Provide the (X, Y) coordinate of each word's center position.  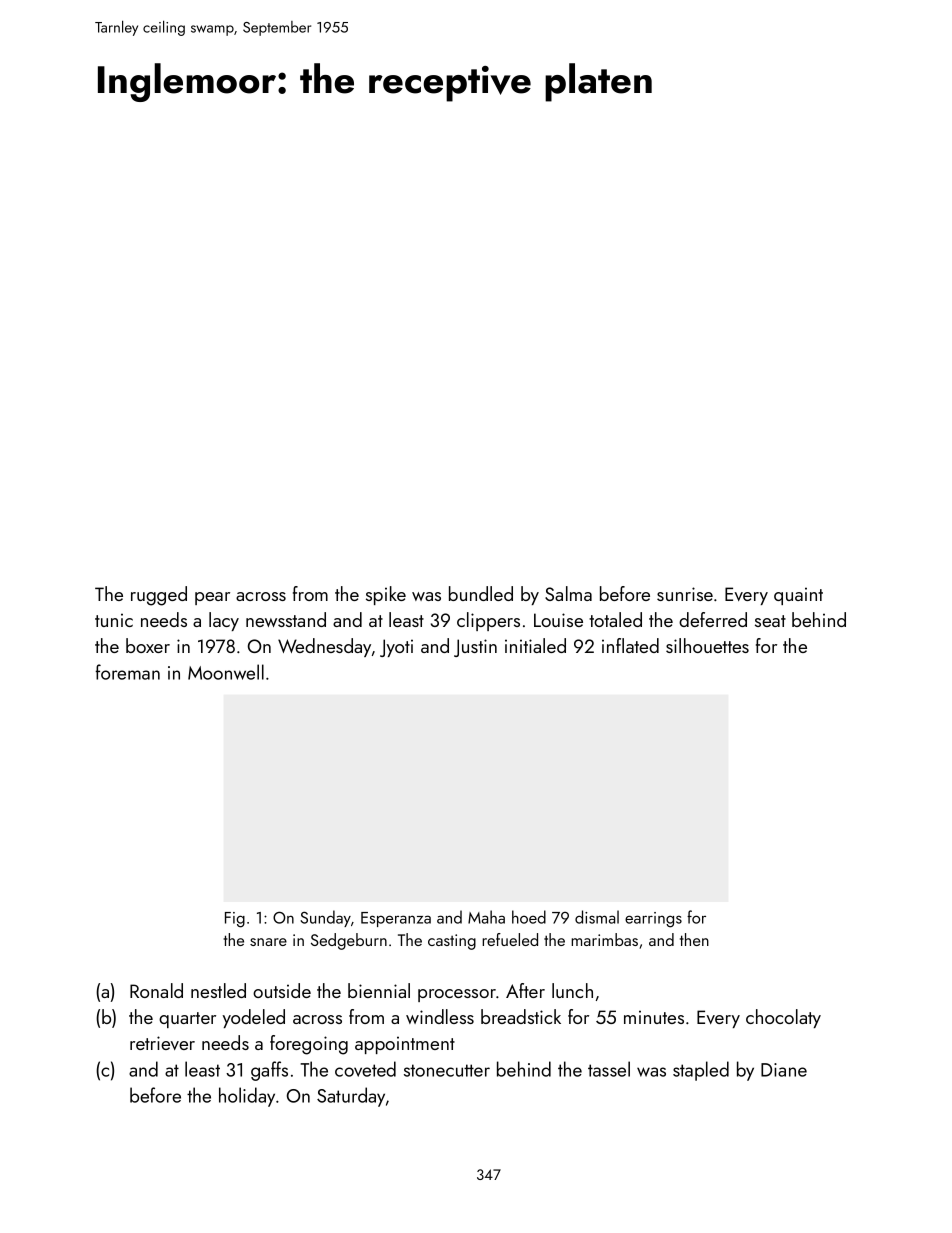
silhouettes (707, 645)
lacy (224, 621)
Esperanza (396, 919)
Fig (235, 920)
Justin (475, 648)
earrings (653, 920)
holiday (247, 1097)
